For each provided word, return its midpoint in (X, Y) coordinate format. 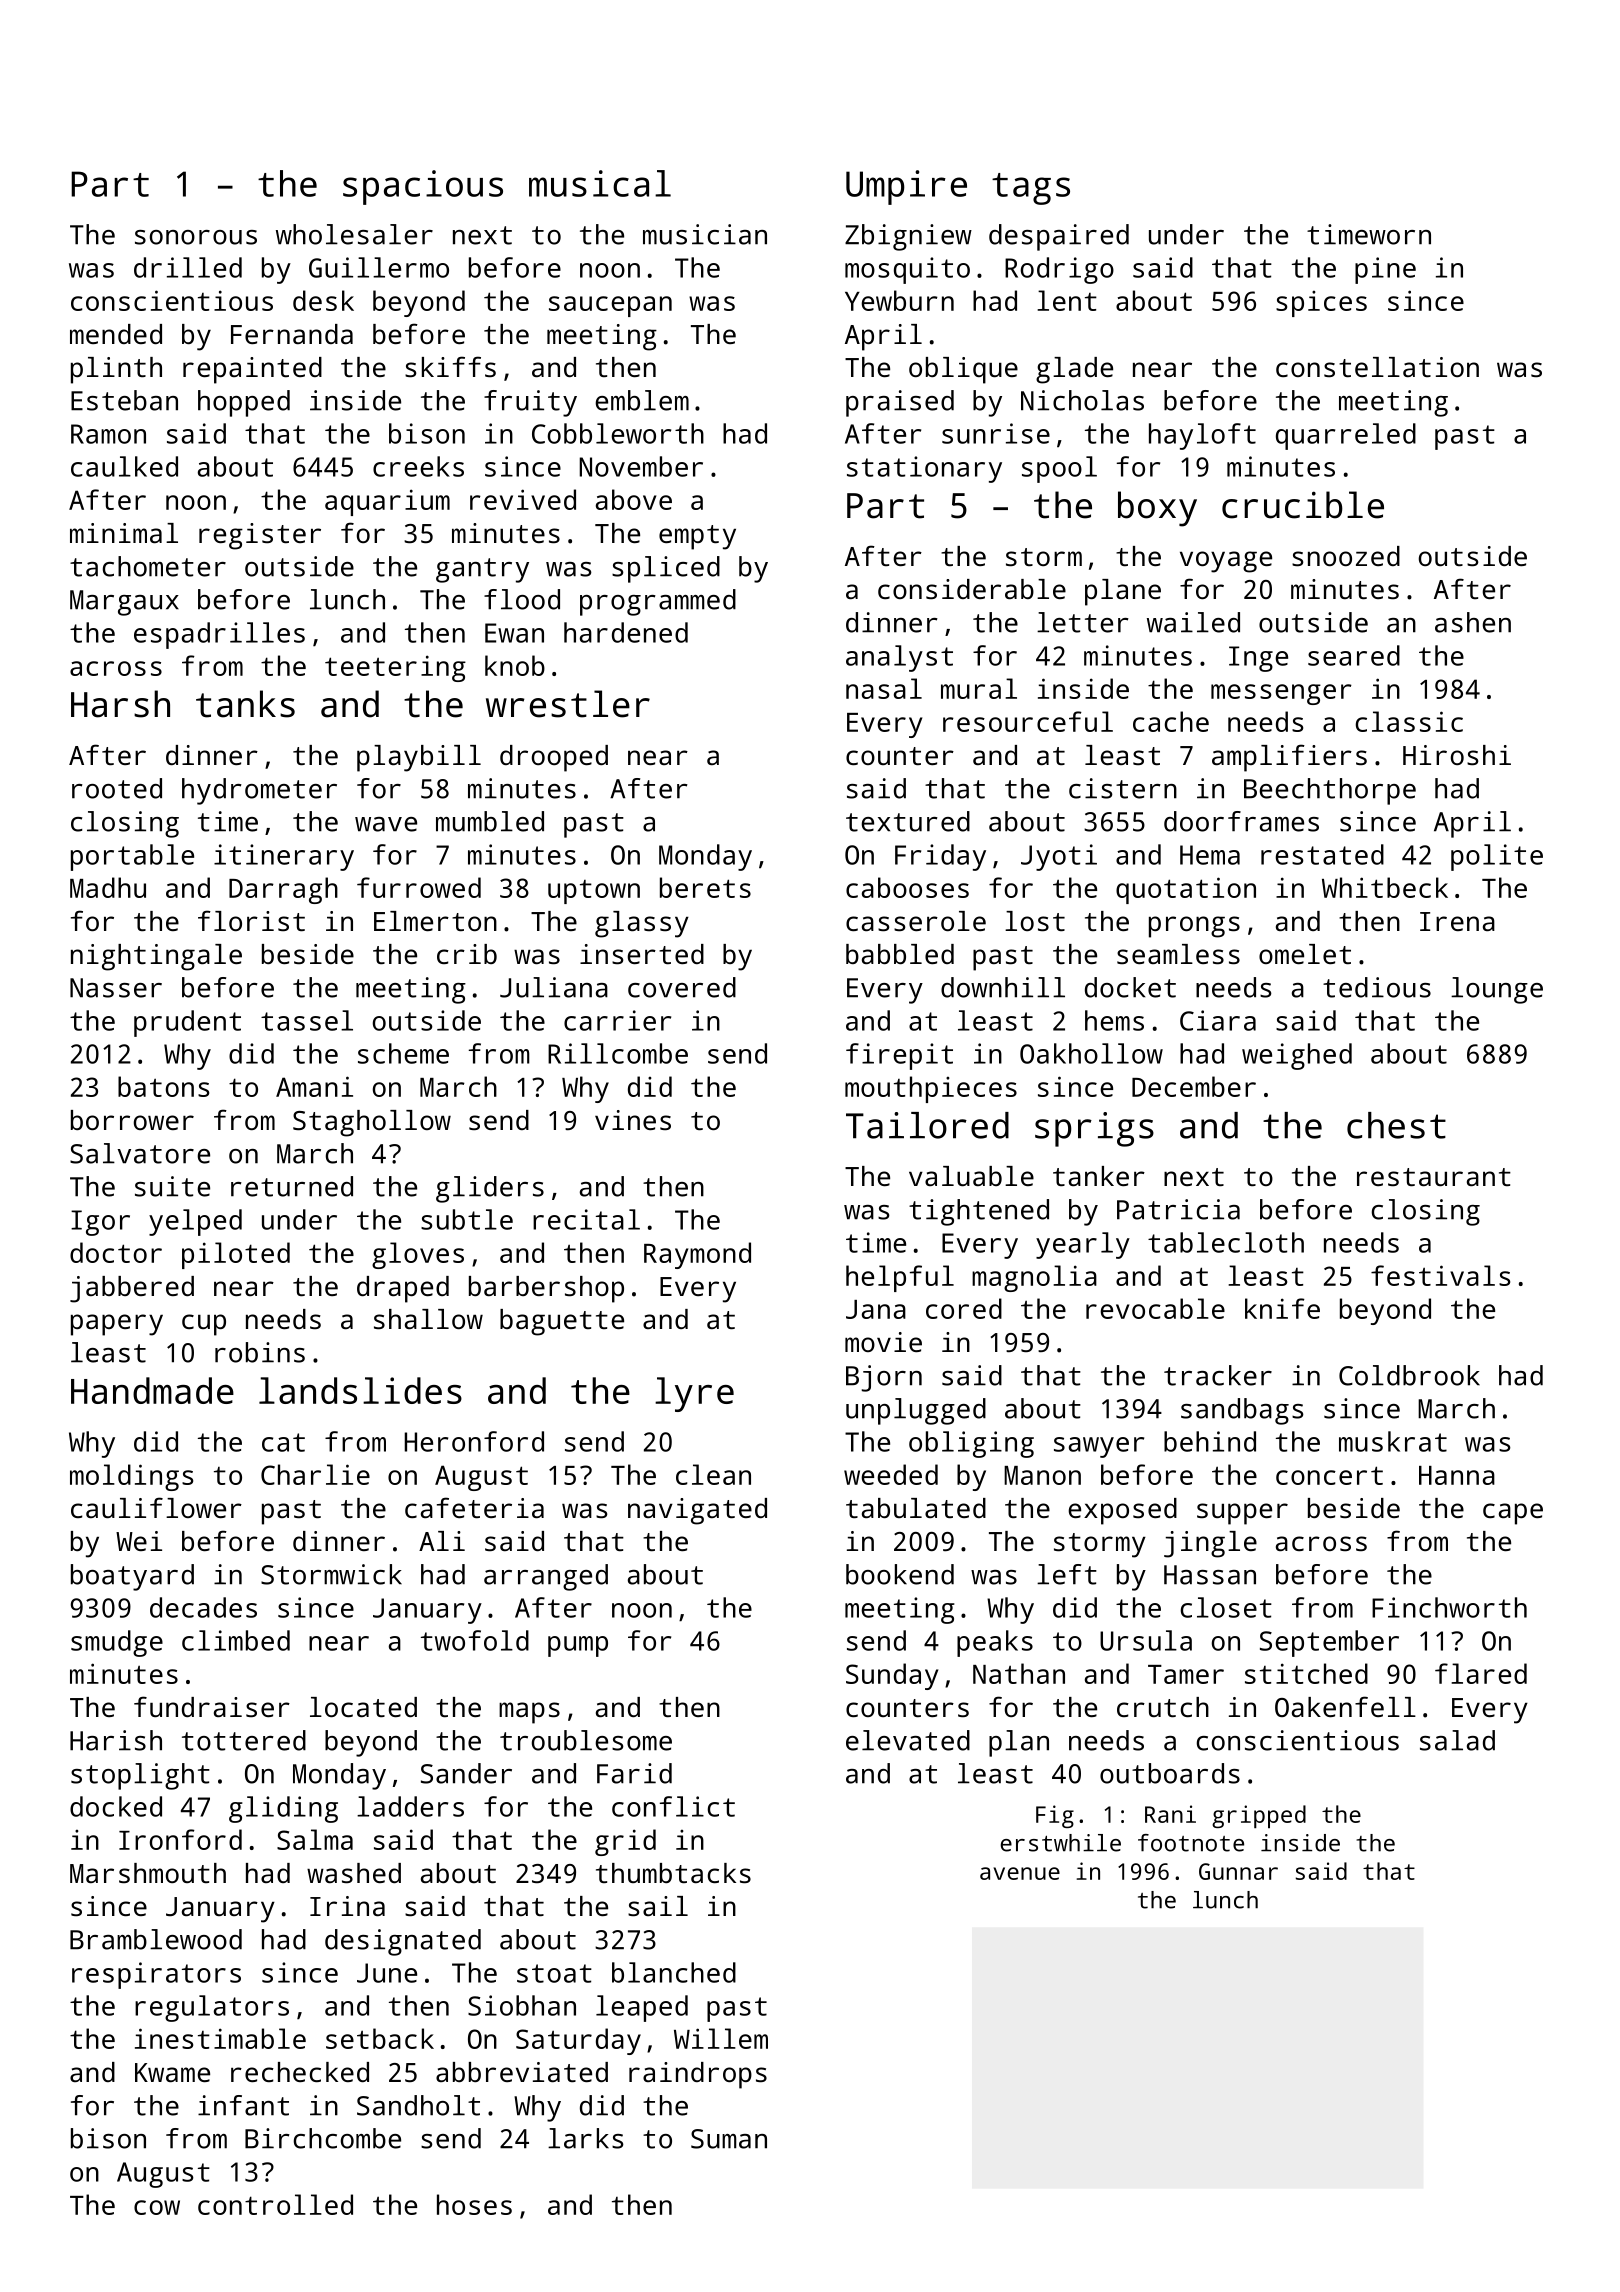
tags (1031, 189)
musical (600, 183)
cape (1513, 1514)
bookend (900, 1574)
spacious (423, 187)
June (387, 1973)
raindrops (698, 2075)
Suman (729, 2139)
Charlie (315, 1474)
